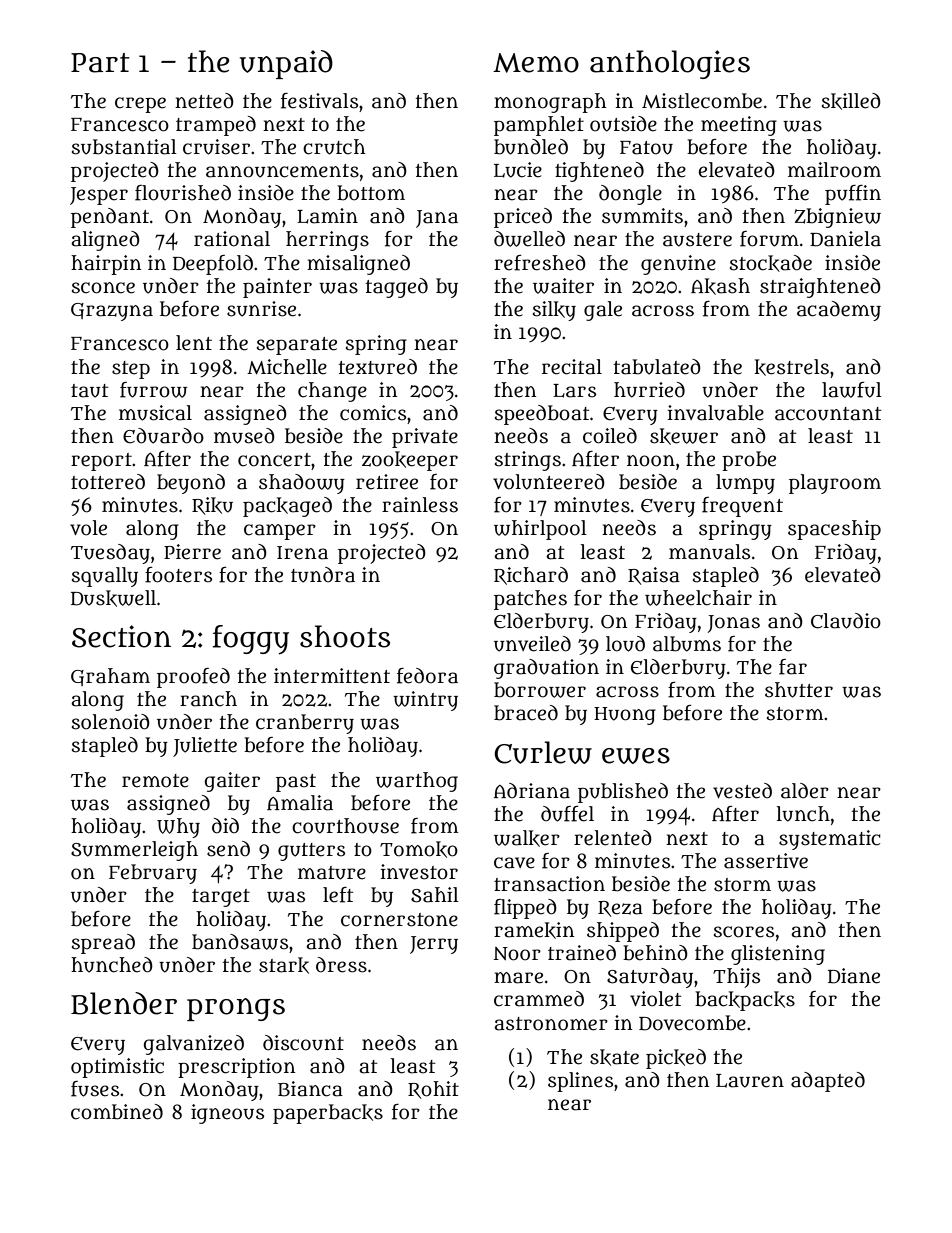  I want to click on packaged, so click(287, 507).
